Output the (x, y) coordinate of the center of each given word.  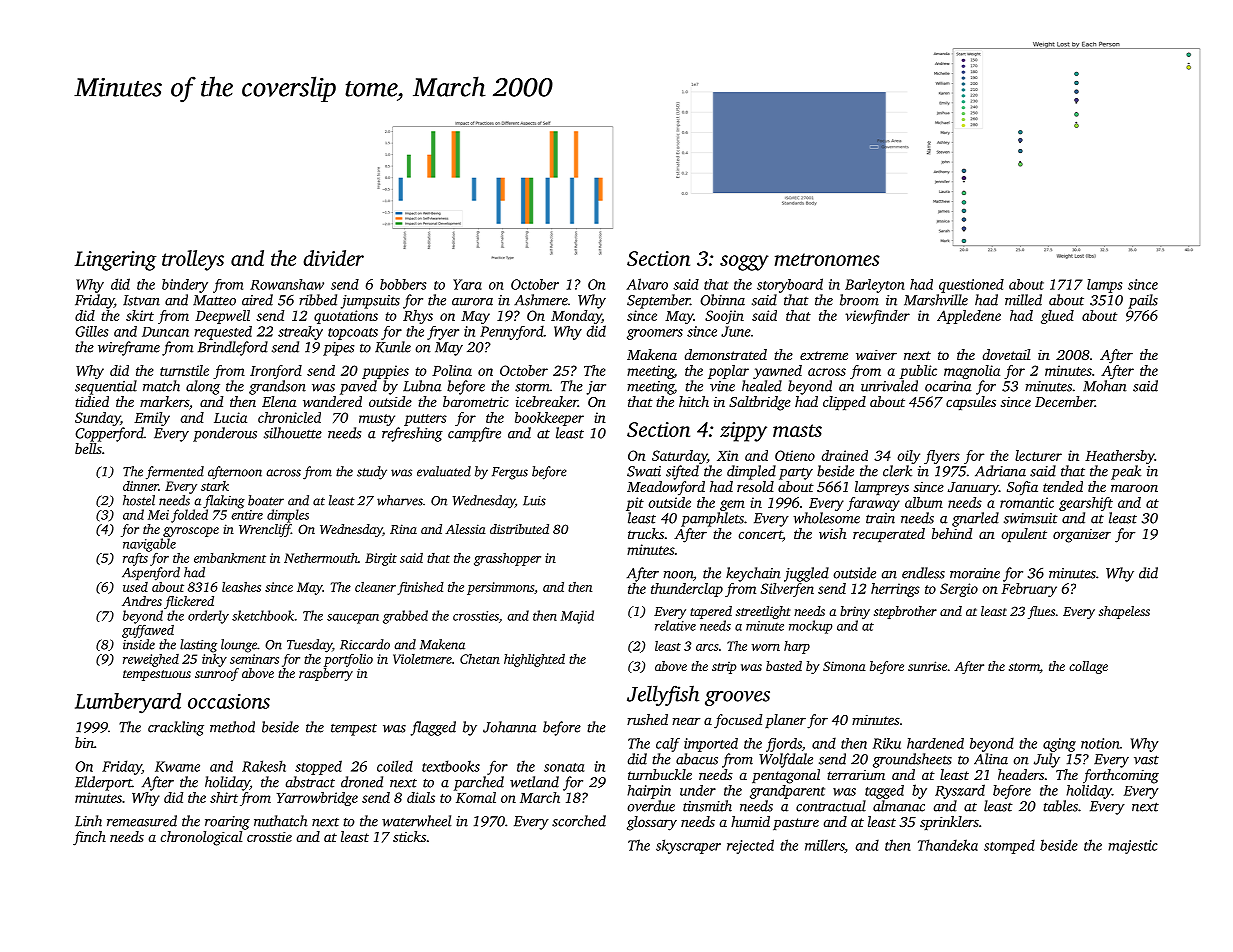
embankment (230, 558)
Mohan (1105, 386)
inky (214, 660)
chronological (201, 838)
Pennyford (512, 332)
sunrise (927, 666)
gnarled (975, 519)
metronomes (827, 259)
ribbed (318, 300)
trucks (646, 533)
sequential (106, 387)
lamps (1104, 286)
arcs (707, 647)
